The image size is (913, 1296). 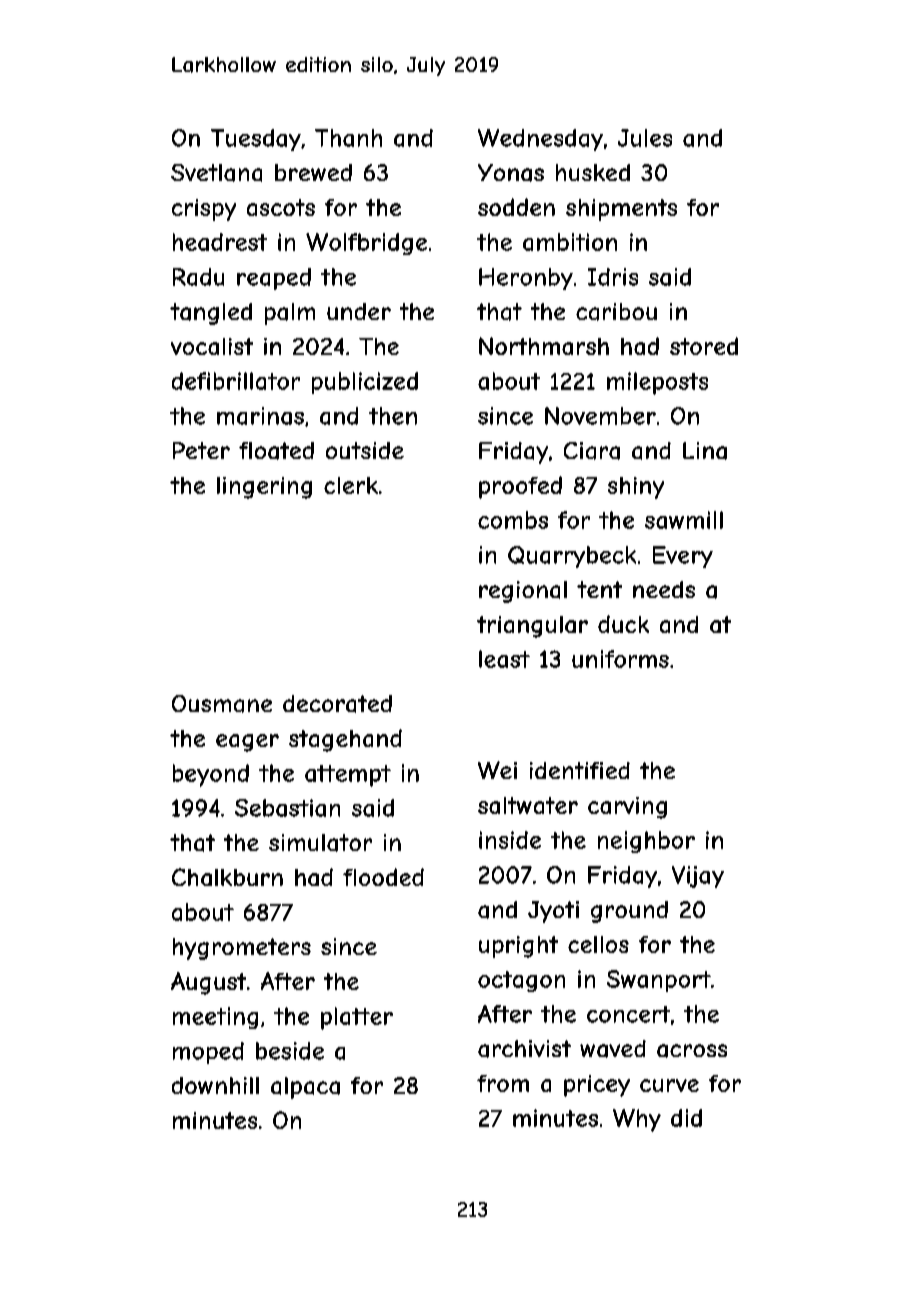 What do you see at coordinates (348, 138) in the document?
I see `Thanh` at bounding box center [348, 138].
